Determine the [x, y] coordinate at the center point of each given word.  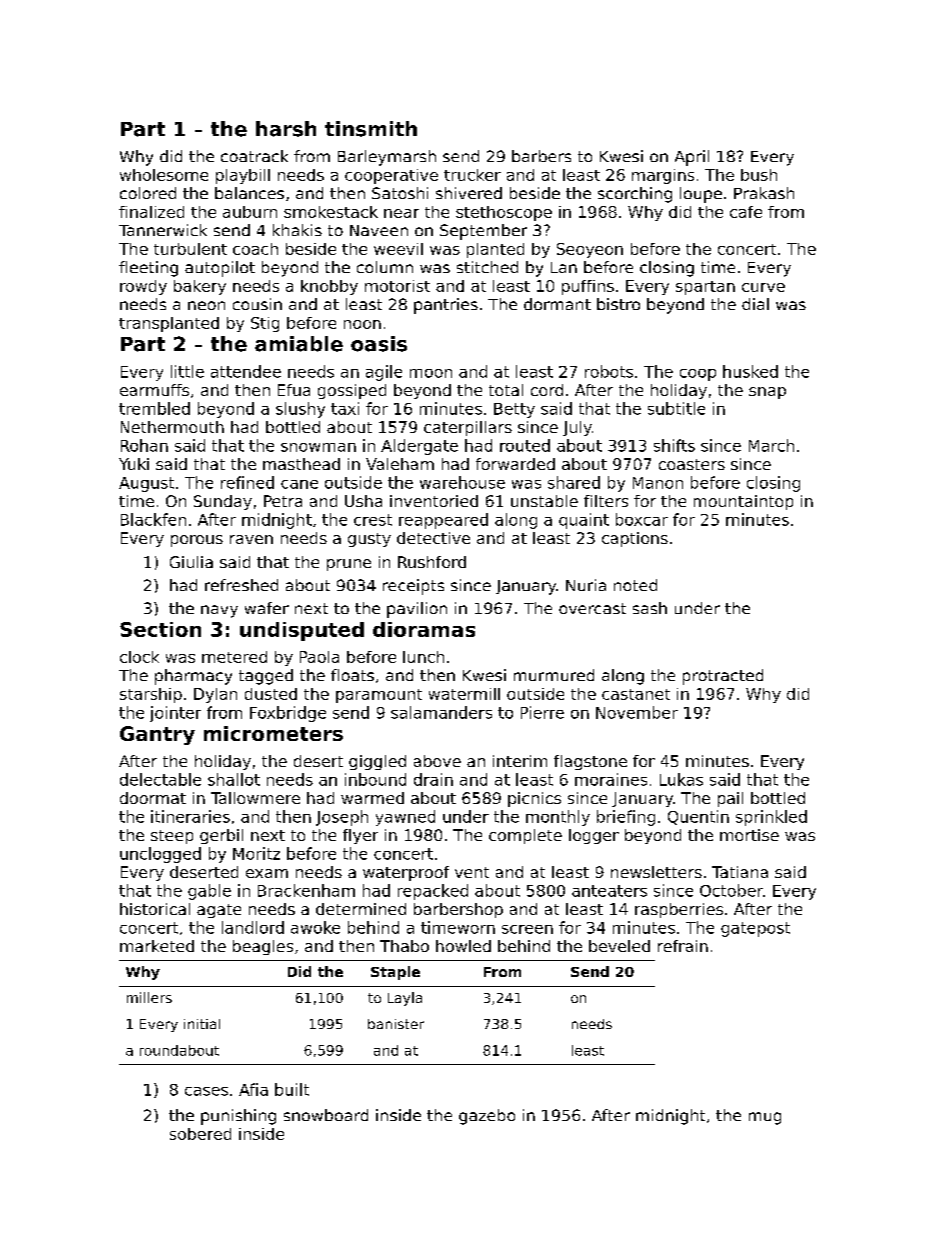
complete [525, 836]
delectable [160, 779]
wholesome [164, 175]
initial [202, 1024]
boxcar [642, 519]
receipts [413, 587]
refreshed [241, 585]
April [692, 158]
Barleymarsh [387, 158]
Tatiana [740, 872]
